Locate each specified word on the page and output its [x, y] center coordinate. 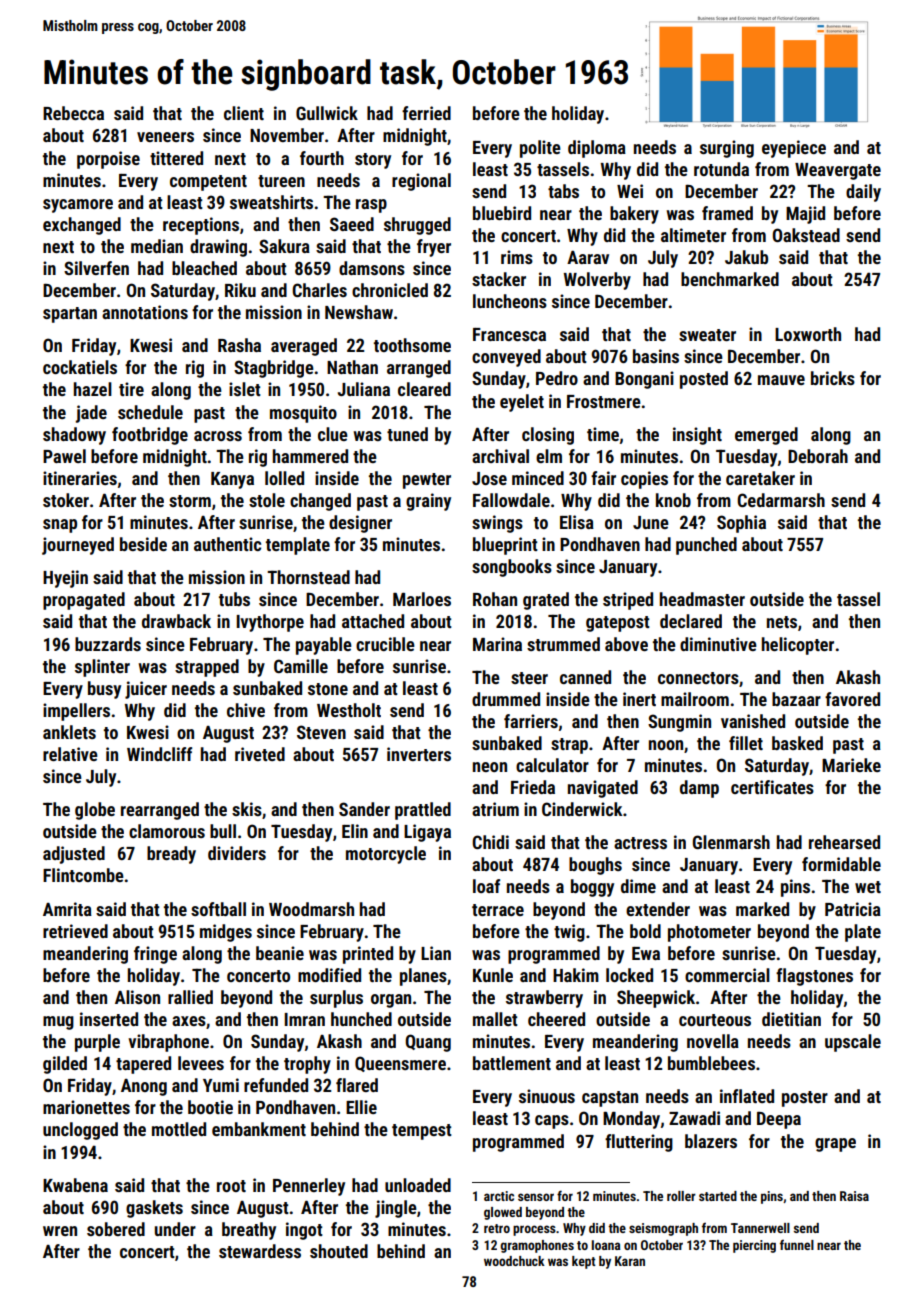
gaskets [154, 1209]
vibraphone [168, 1043]
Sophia [741, 524]
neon [490, 767]
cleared [424, 389]
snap [60, 526]
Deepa [779, 1120]
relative [70, 754]
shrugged [417, 226]
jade [91, 414]
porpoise [108, 160]
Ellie [361, 1107]
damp [699, 789]
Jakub [746, 257]
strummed [563, 644]
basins [656, 356]
